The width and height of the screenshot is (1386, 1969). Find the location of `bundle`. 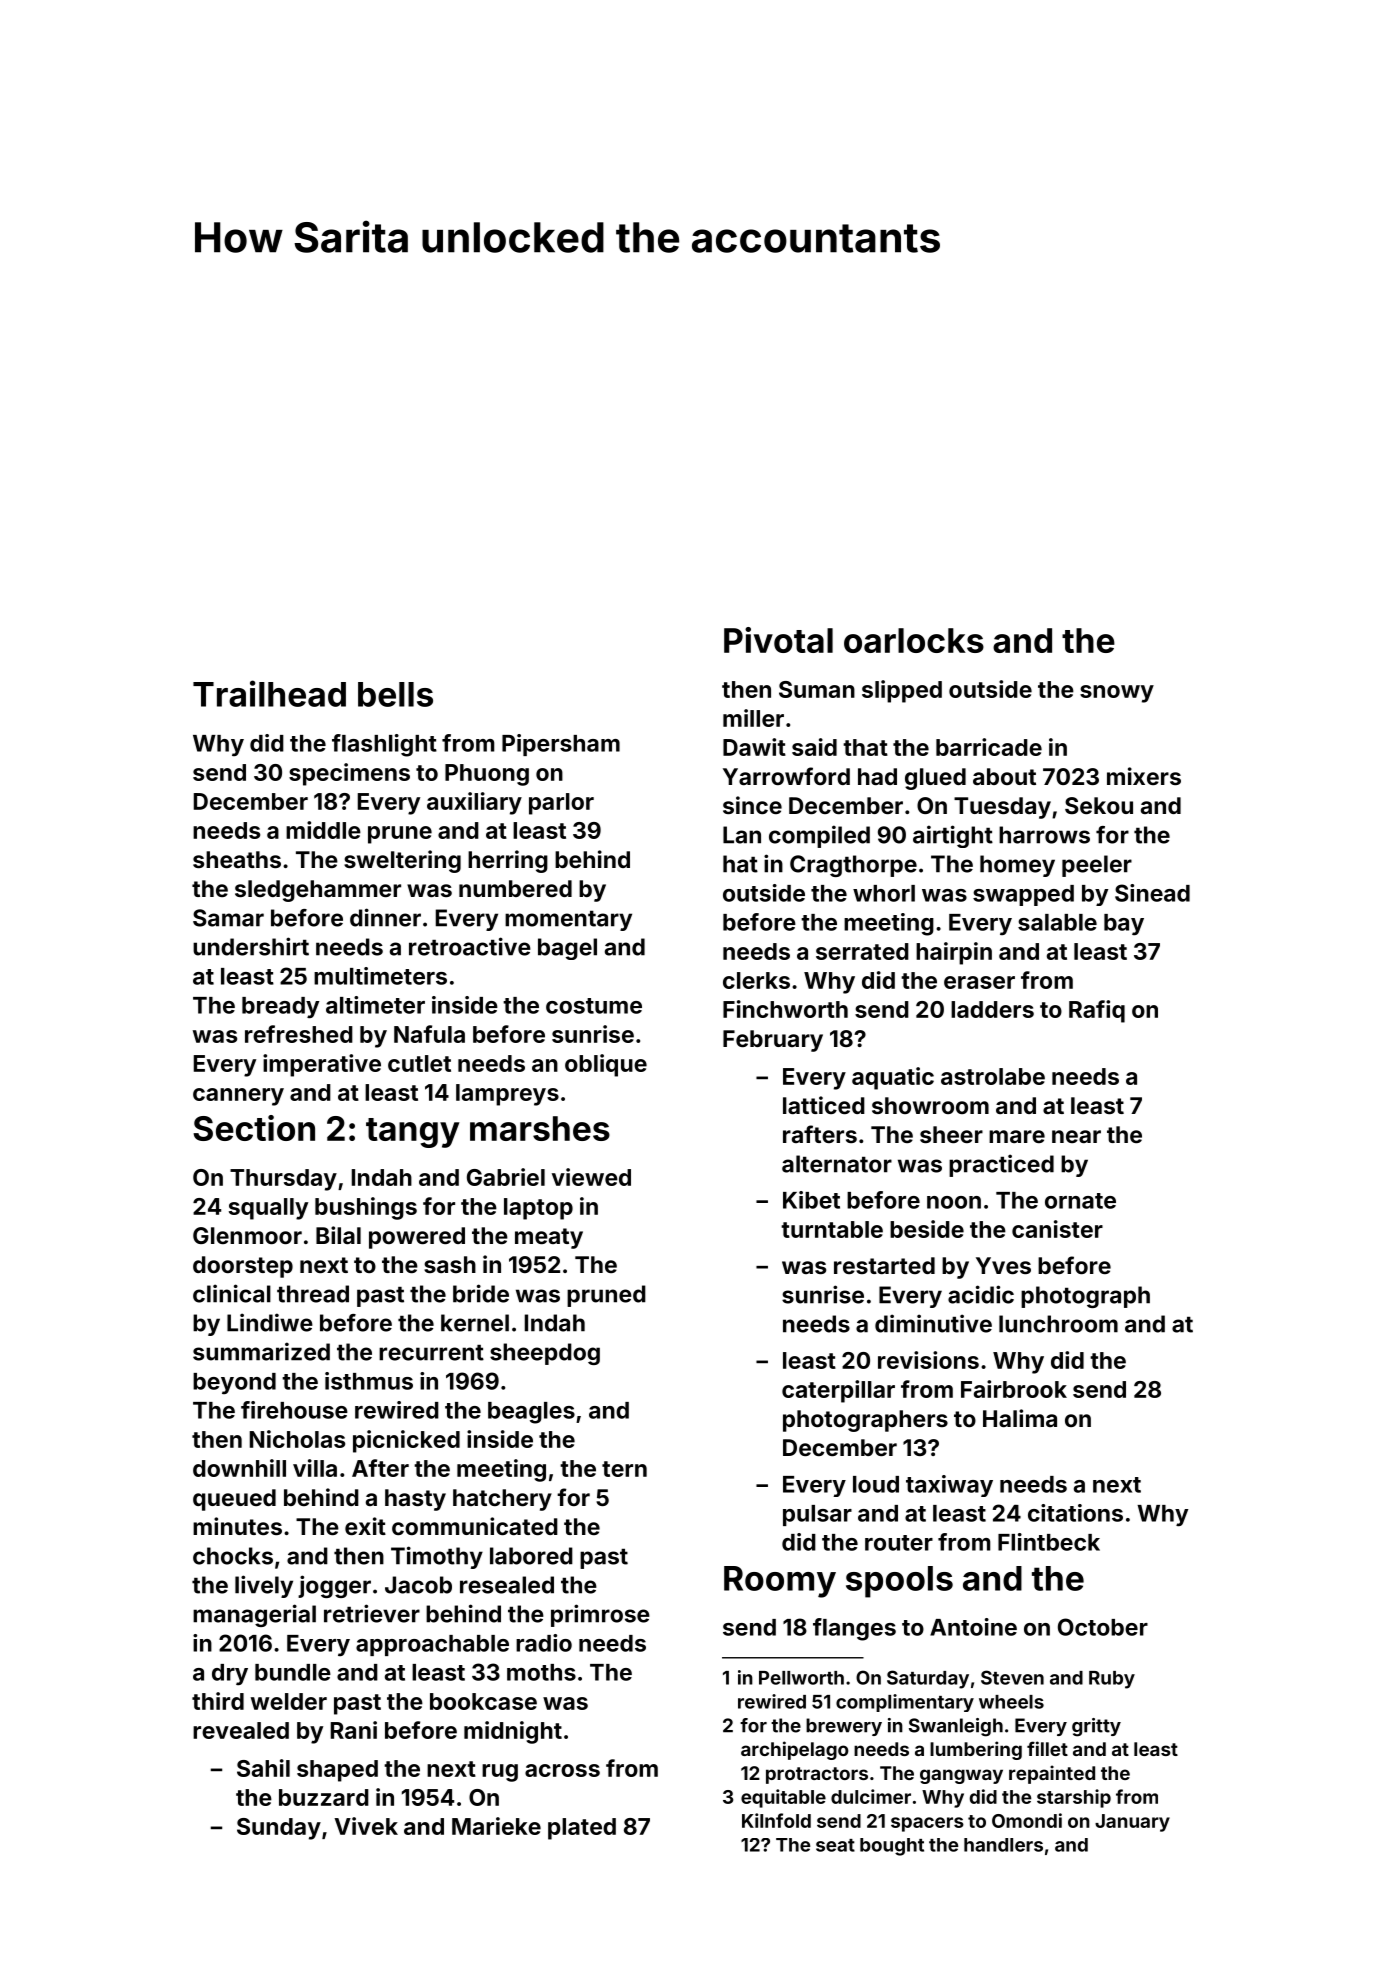

bundle is located at coordinates (293, 1672).
